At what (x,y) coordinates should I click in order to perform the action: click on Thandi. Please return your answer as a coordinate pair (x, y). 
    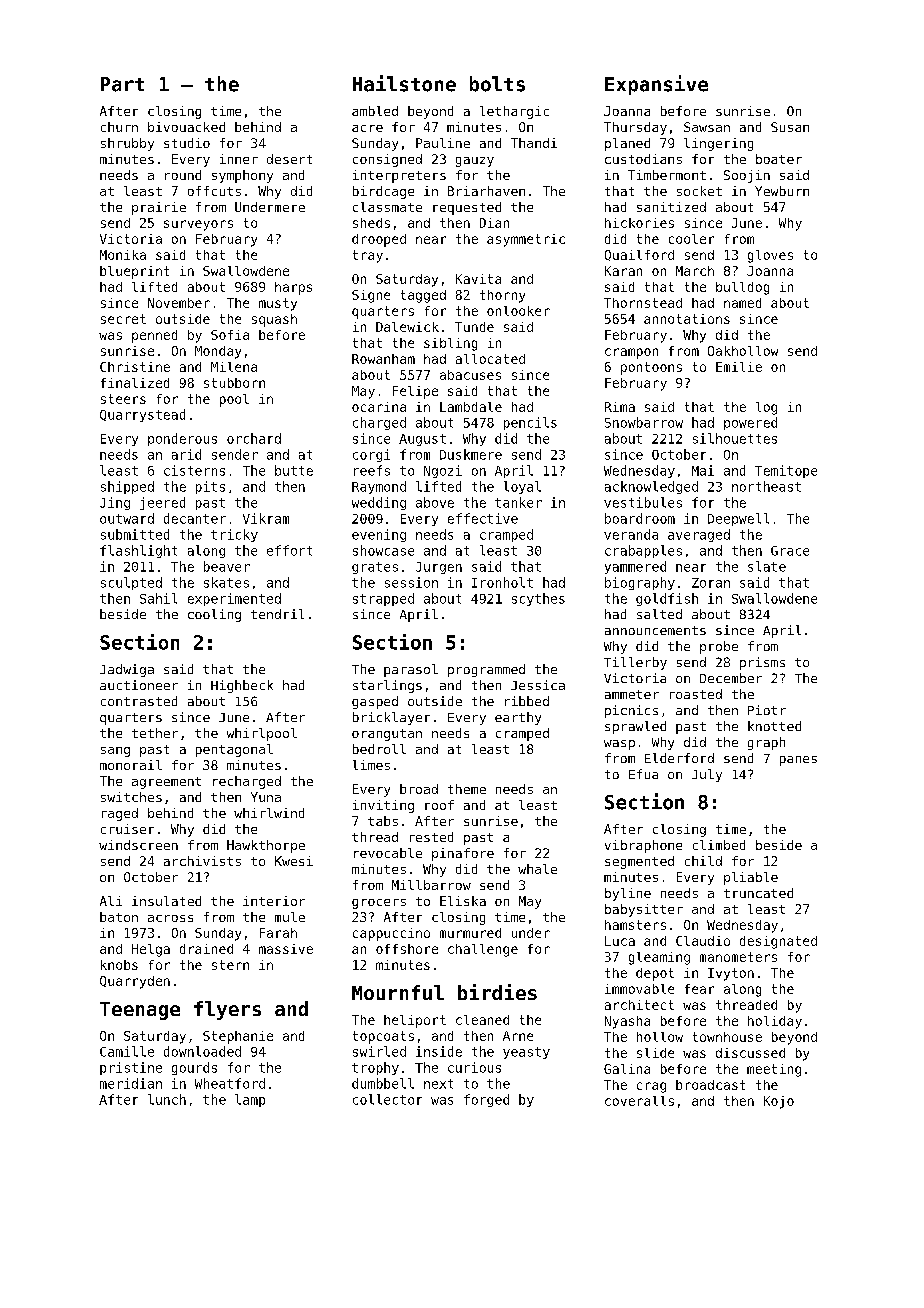
    Looking at the image, I should click on (534, 143).
